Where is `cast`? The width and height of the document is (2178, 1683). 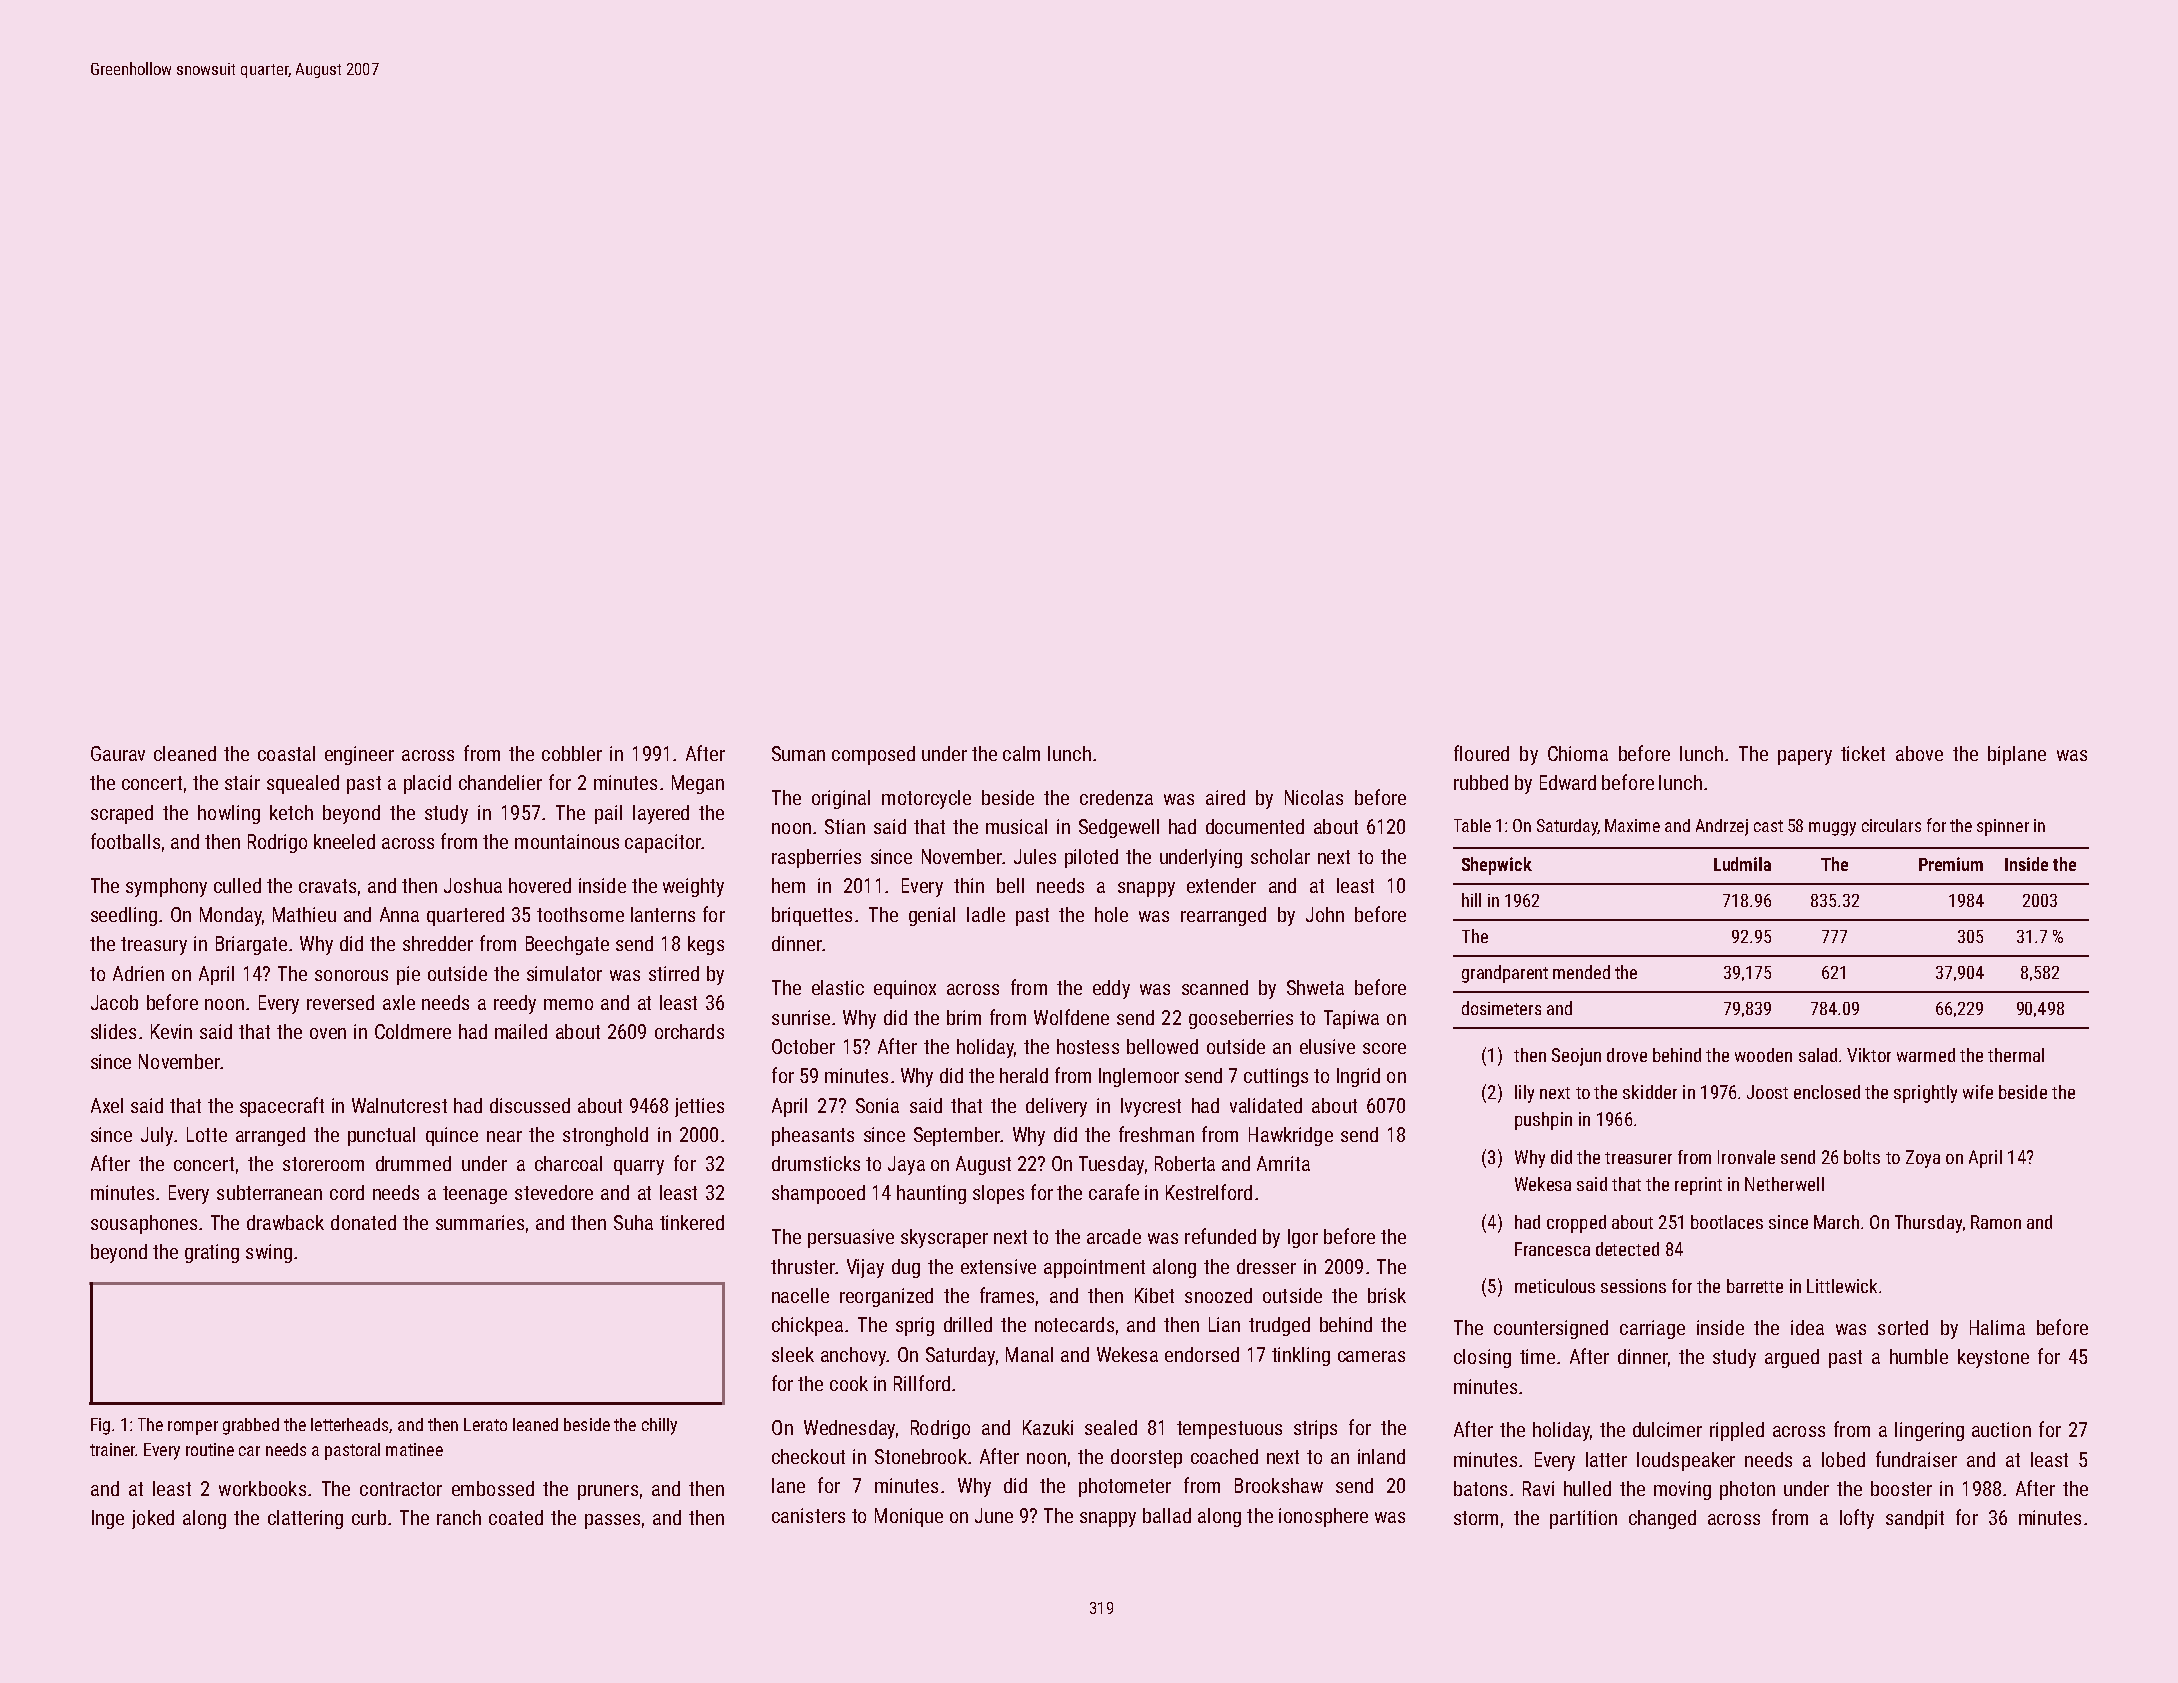
cast is located at coordinates (1768, 826).
